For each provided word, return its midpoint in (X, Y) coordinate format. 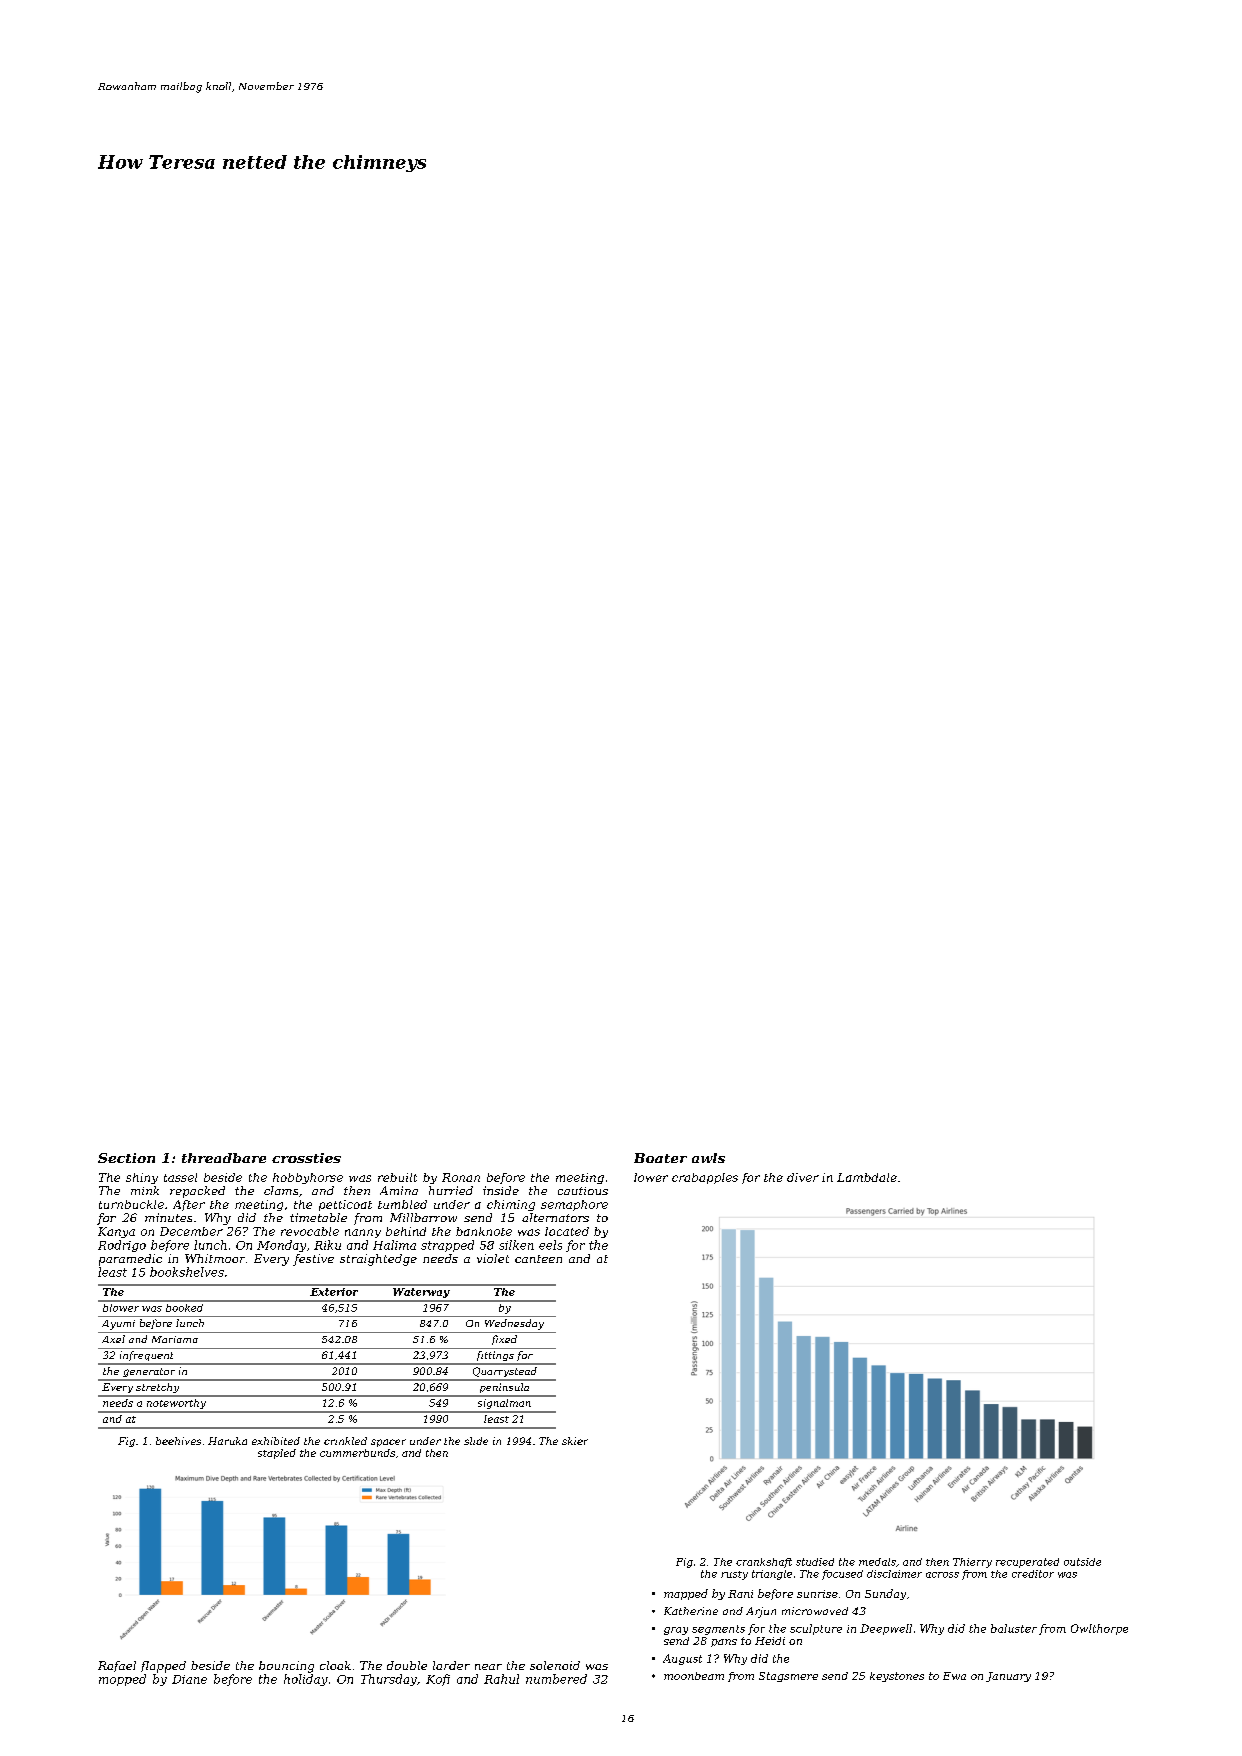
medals (877, 1562)
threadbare (224, 1158)
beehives (178, 1441)
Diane (189, 1679)
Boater (660, 1158)
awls (708, 1158)
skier (575, 1441)
